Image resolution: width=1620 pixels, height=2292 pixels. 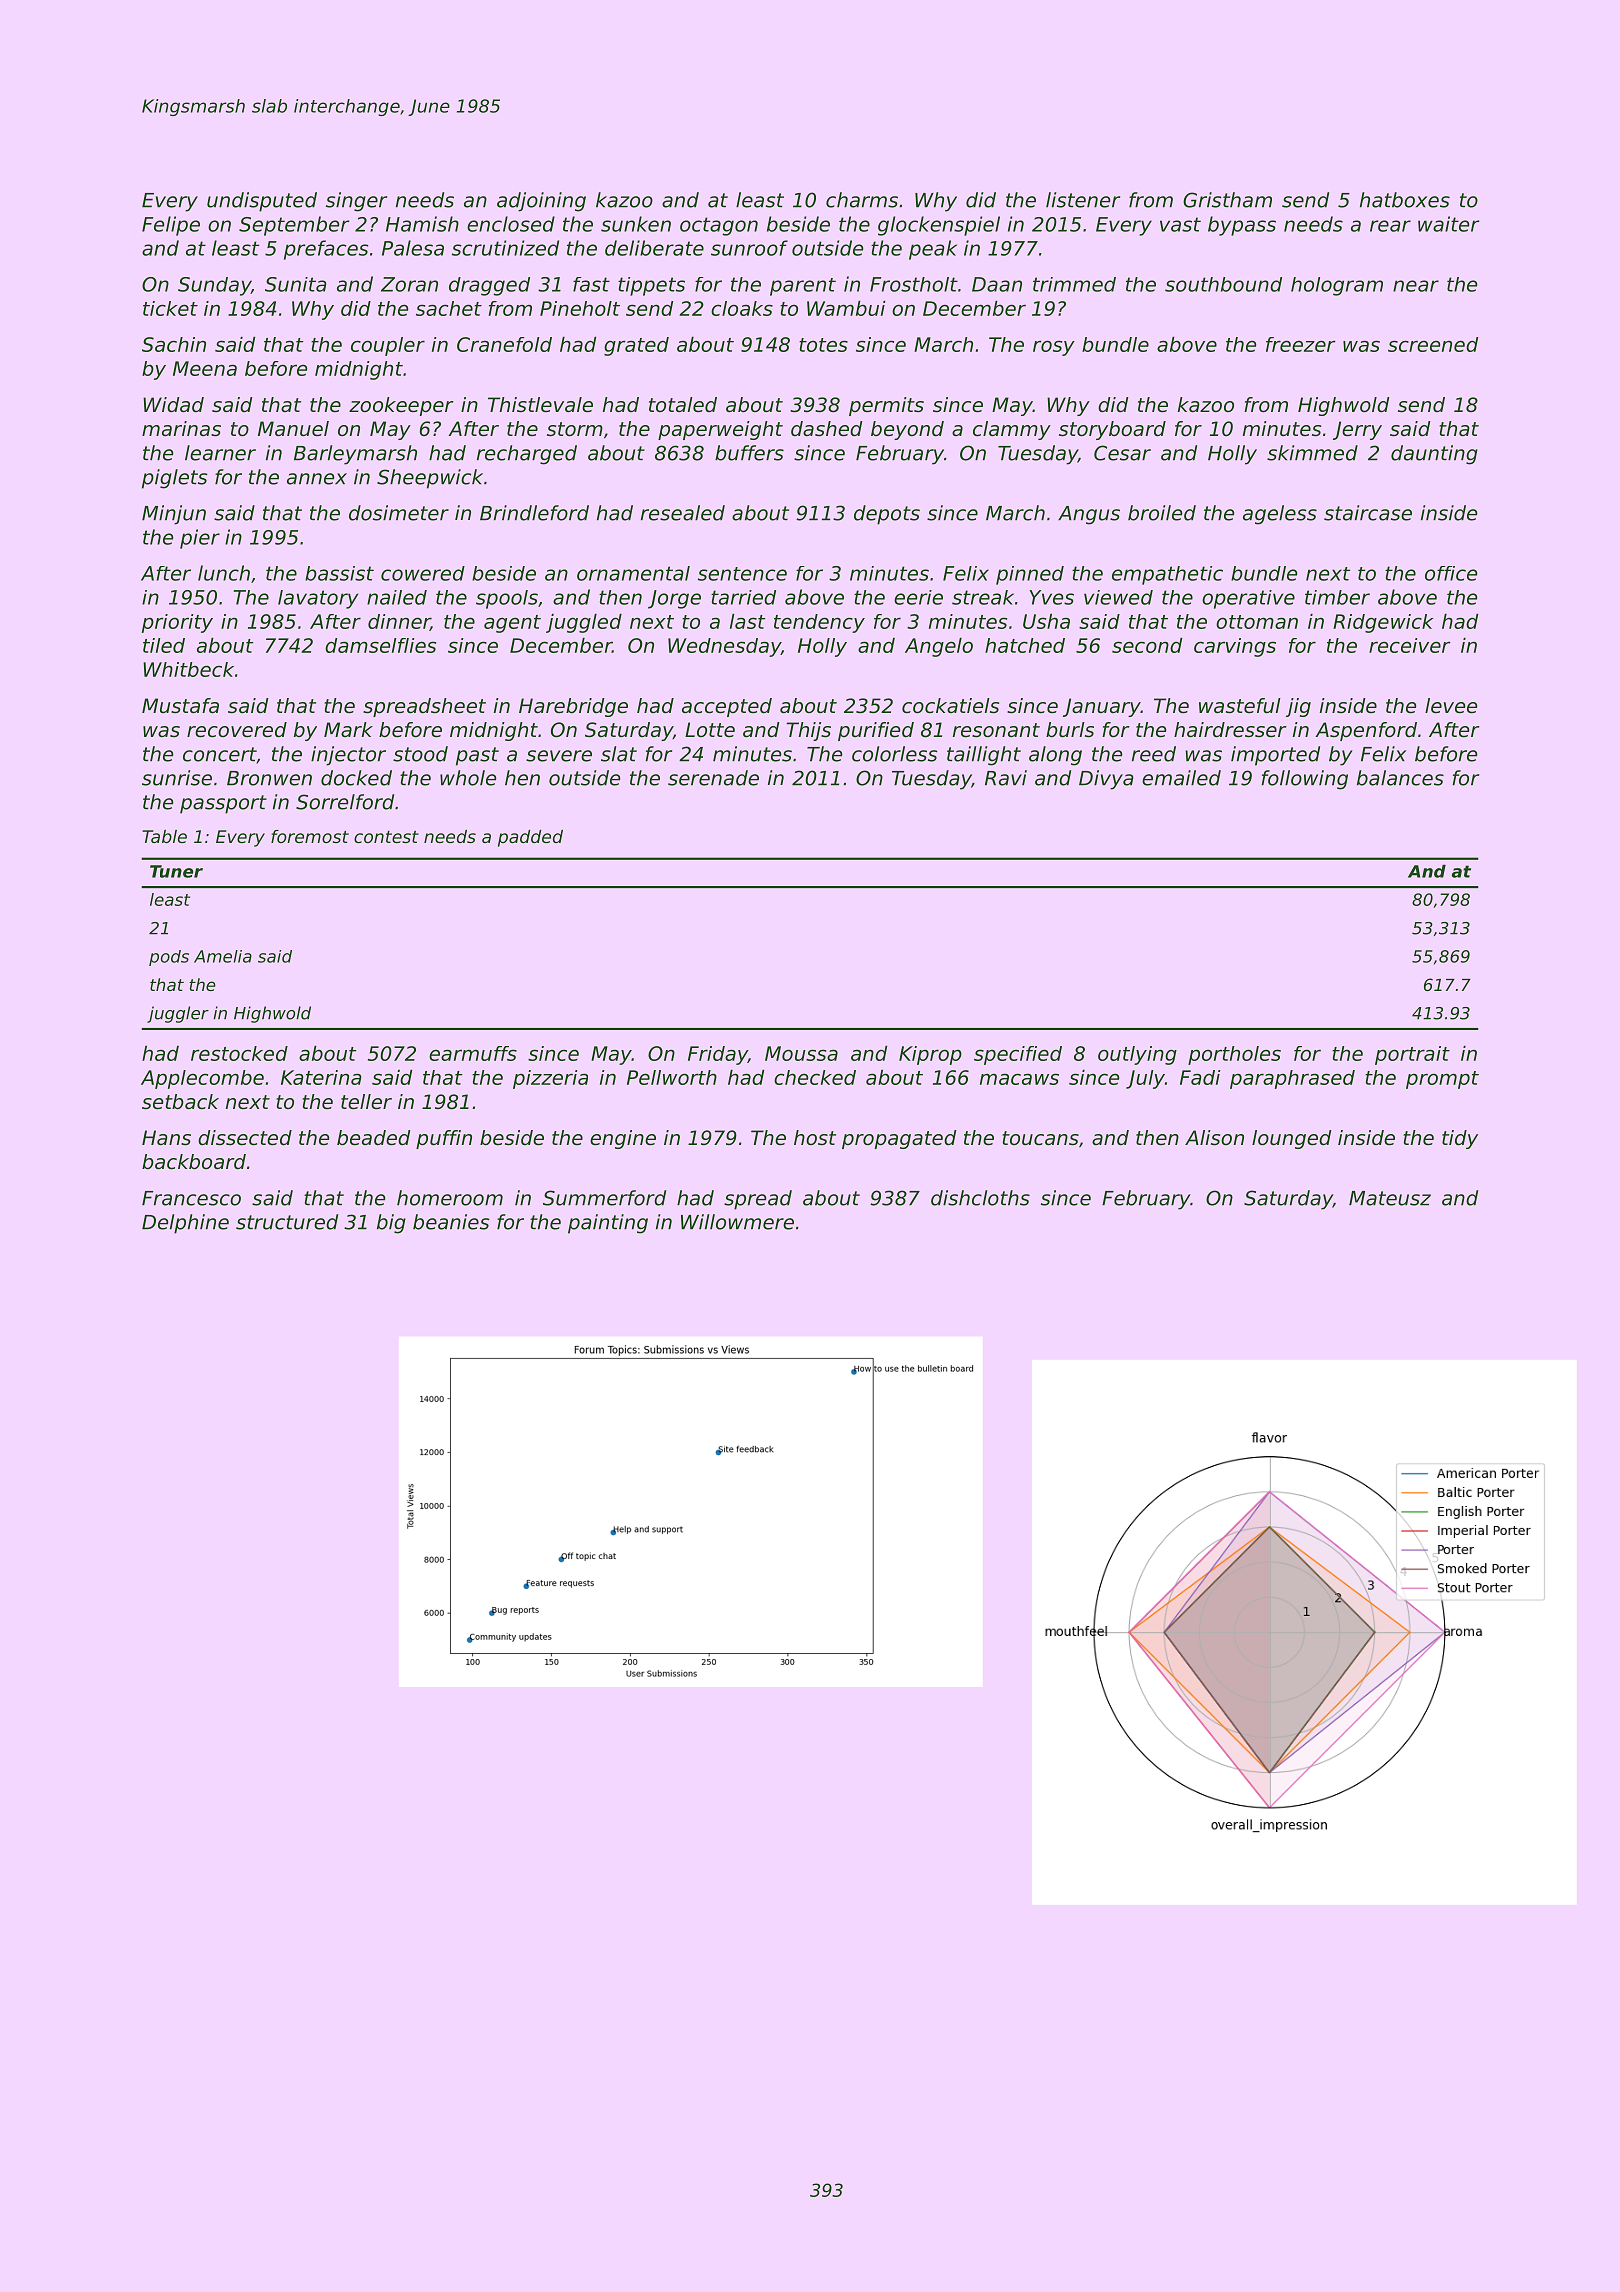 What do you see at coordinates (672, 1077) in the screenshot?
I see `Pellworth` at bounding box center [672, 1077].
